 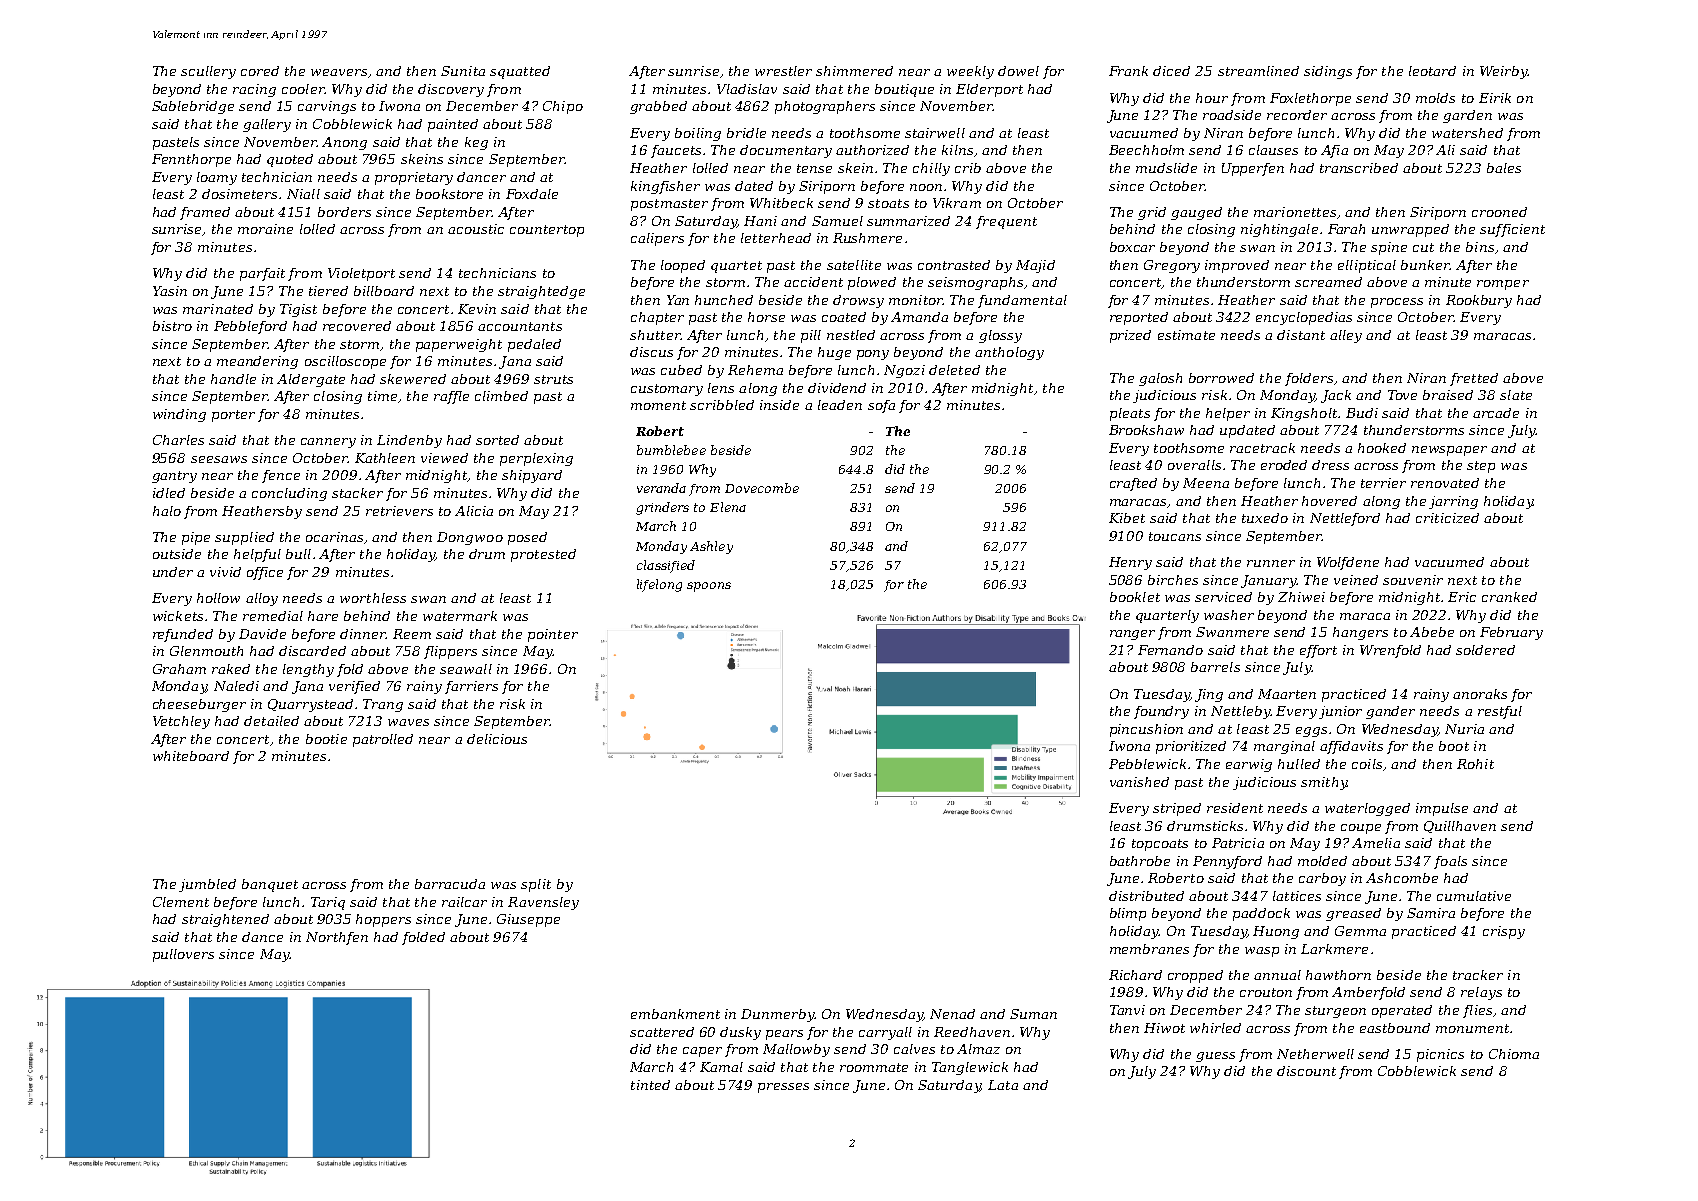 I want to click on Weirby, so click(x=1503, y=72).
